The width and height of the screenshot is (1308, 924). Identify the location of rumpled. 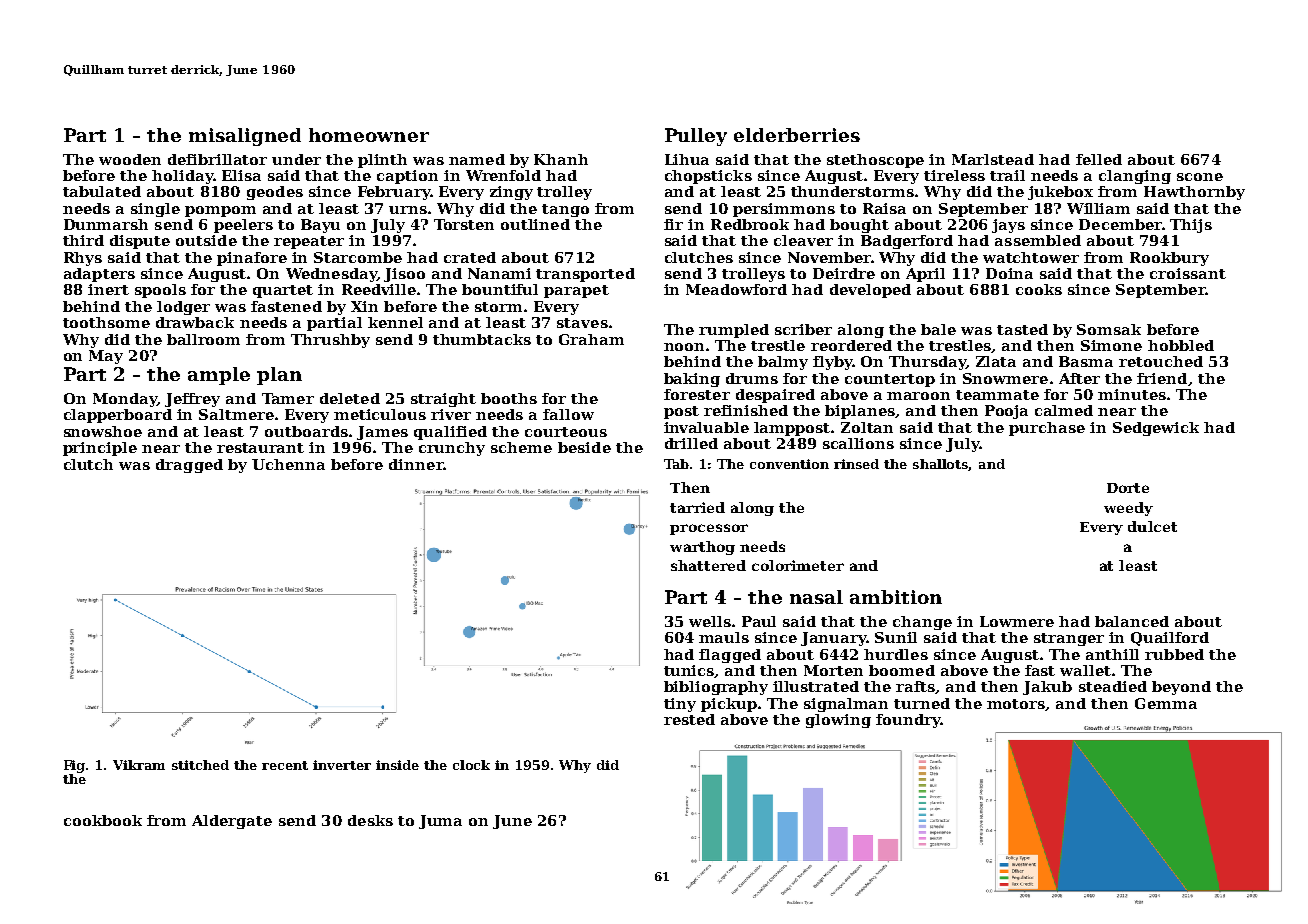
(734, 331).
